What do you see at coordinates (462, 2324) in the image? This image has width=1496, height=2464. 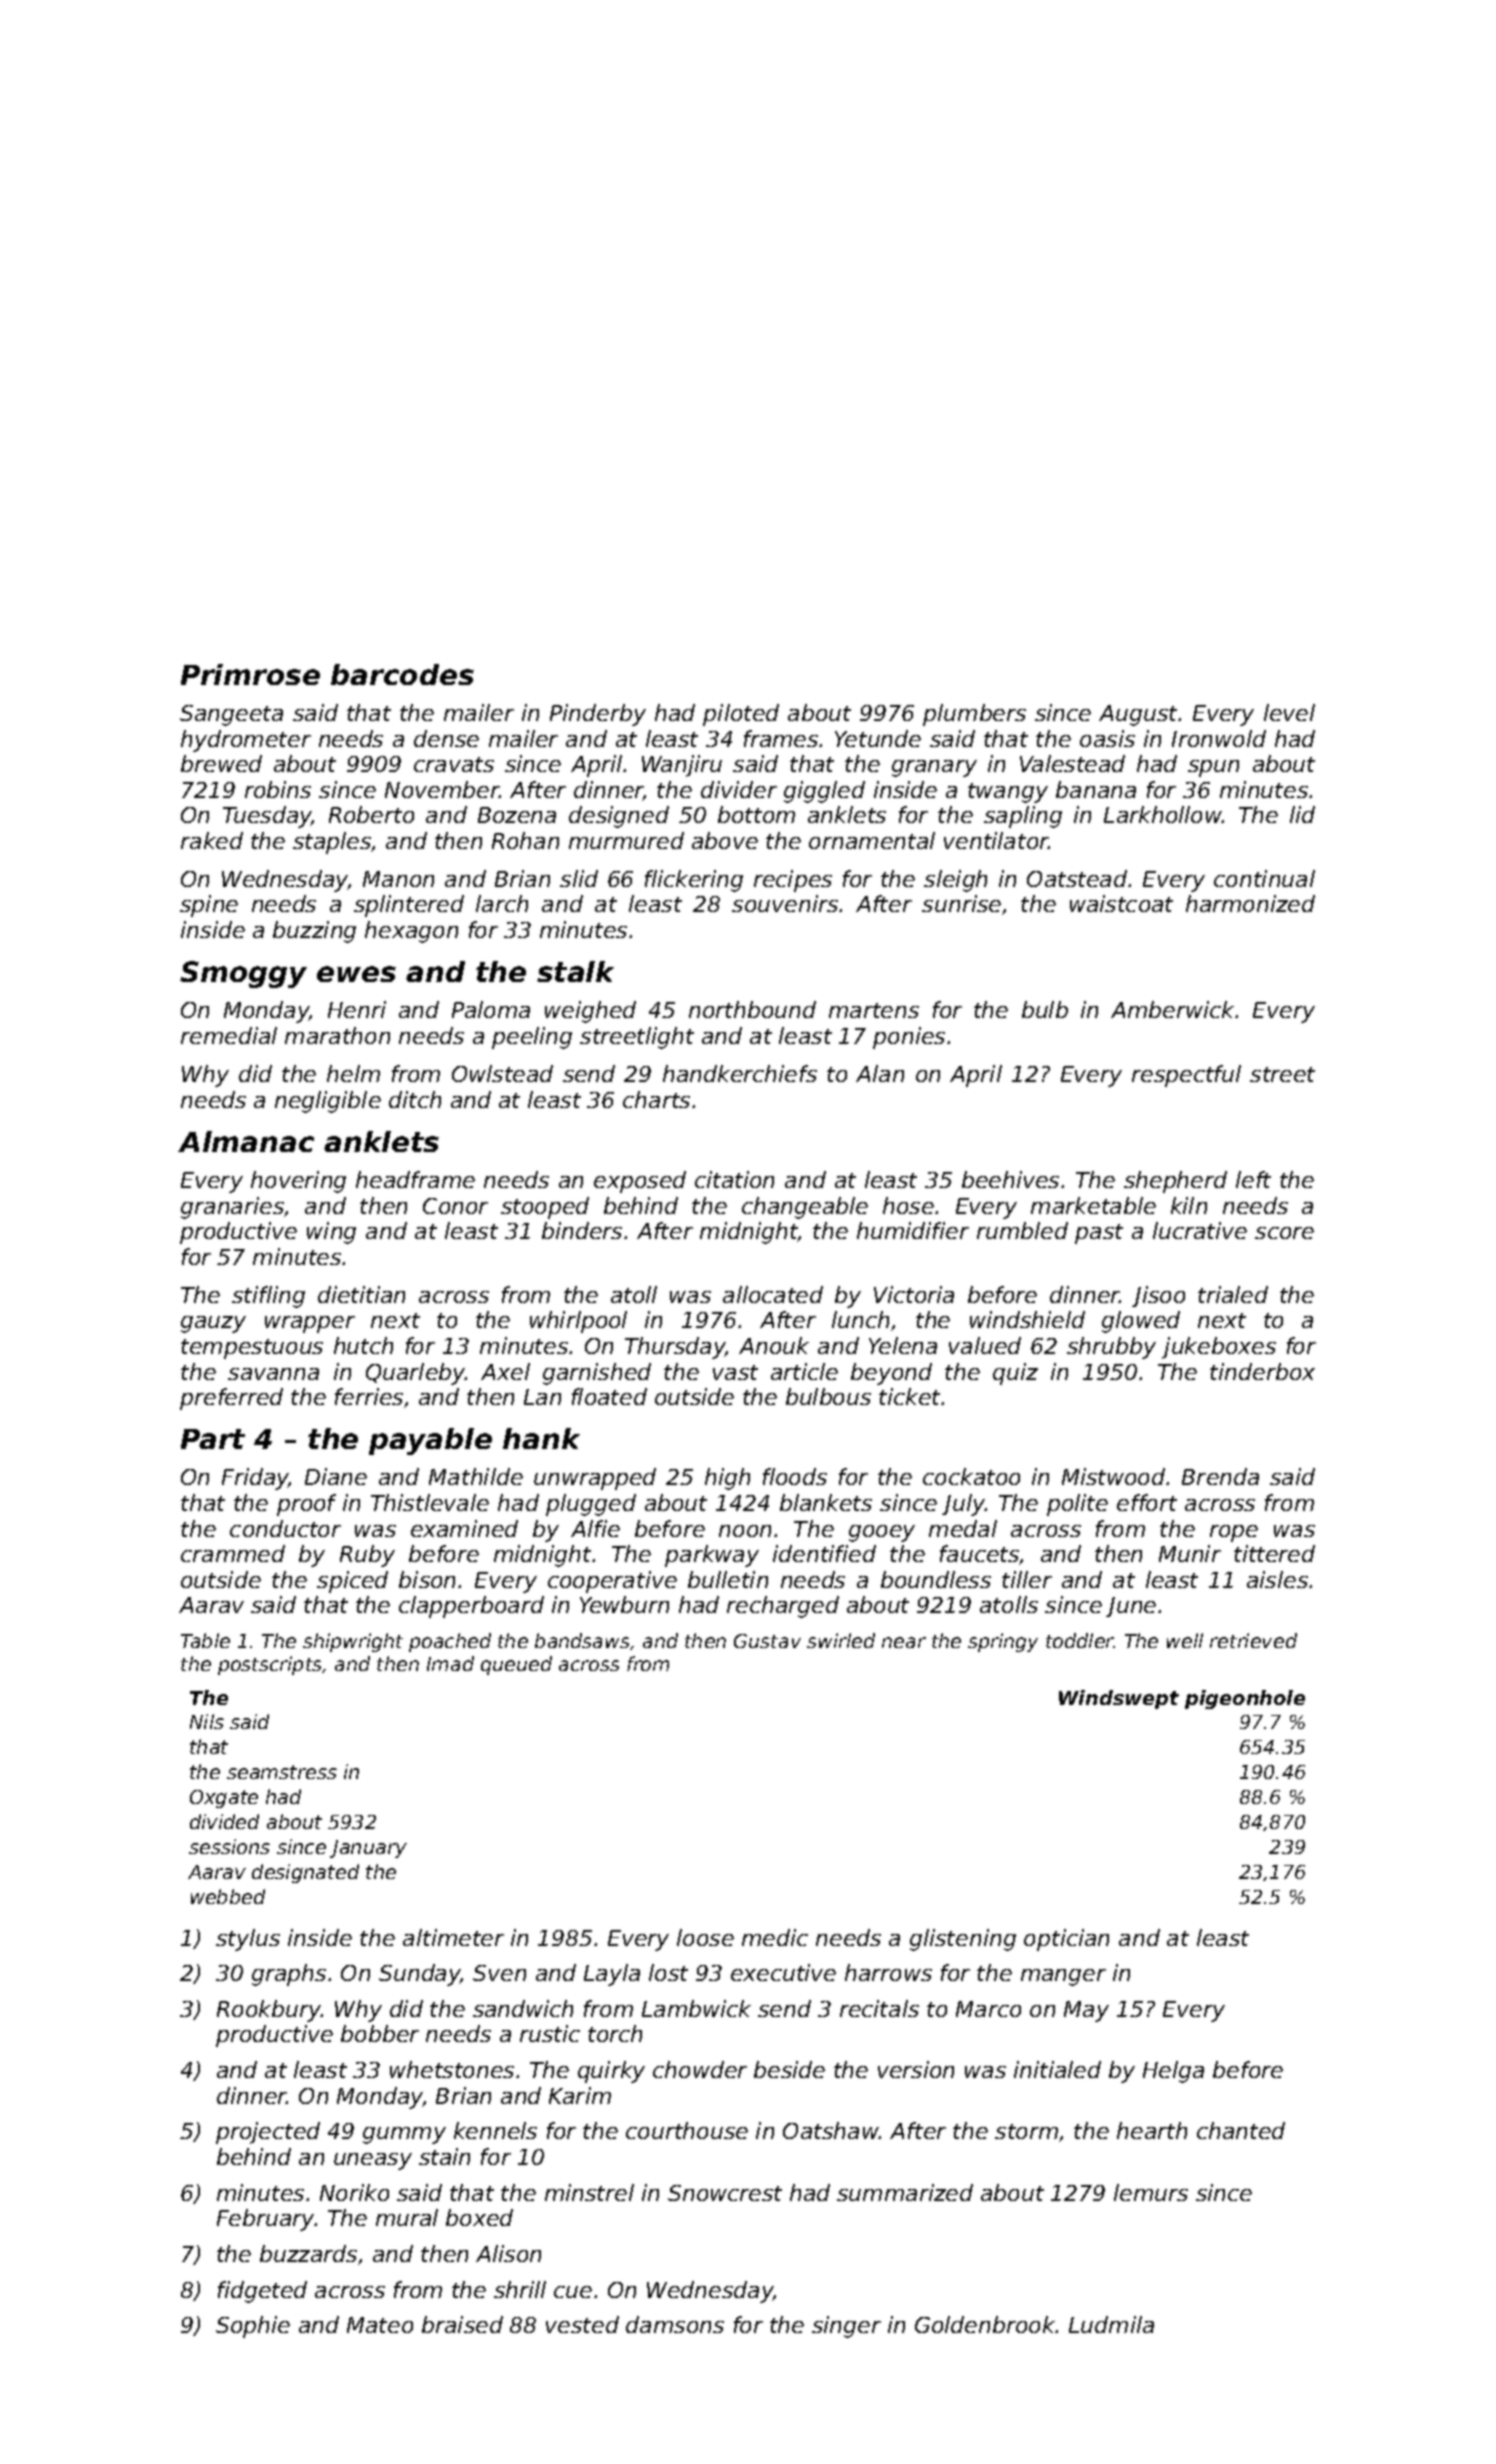 I see `braised` at bounding box center [462, 2324].
